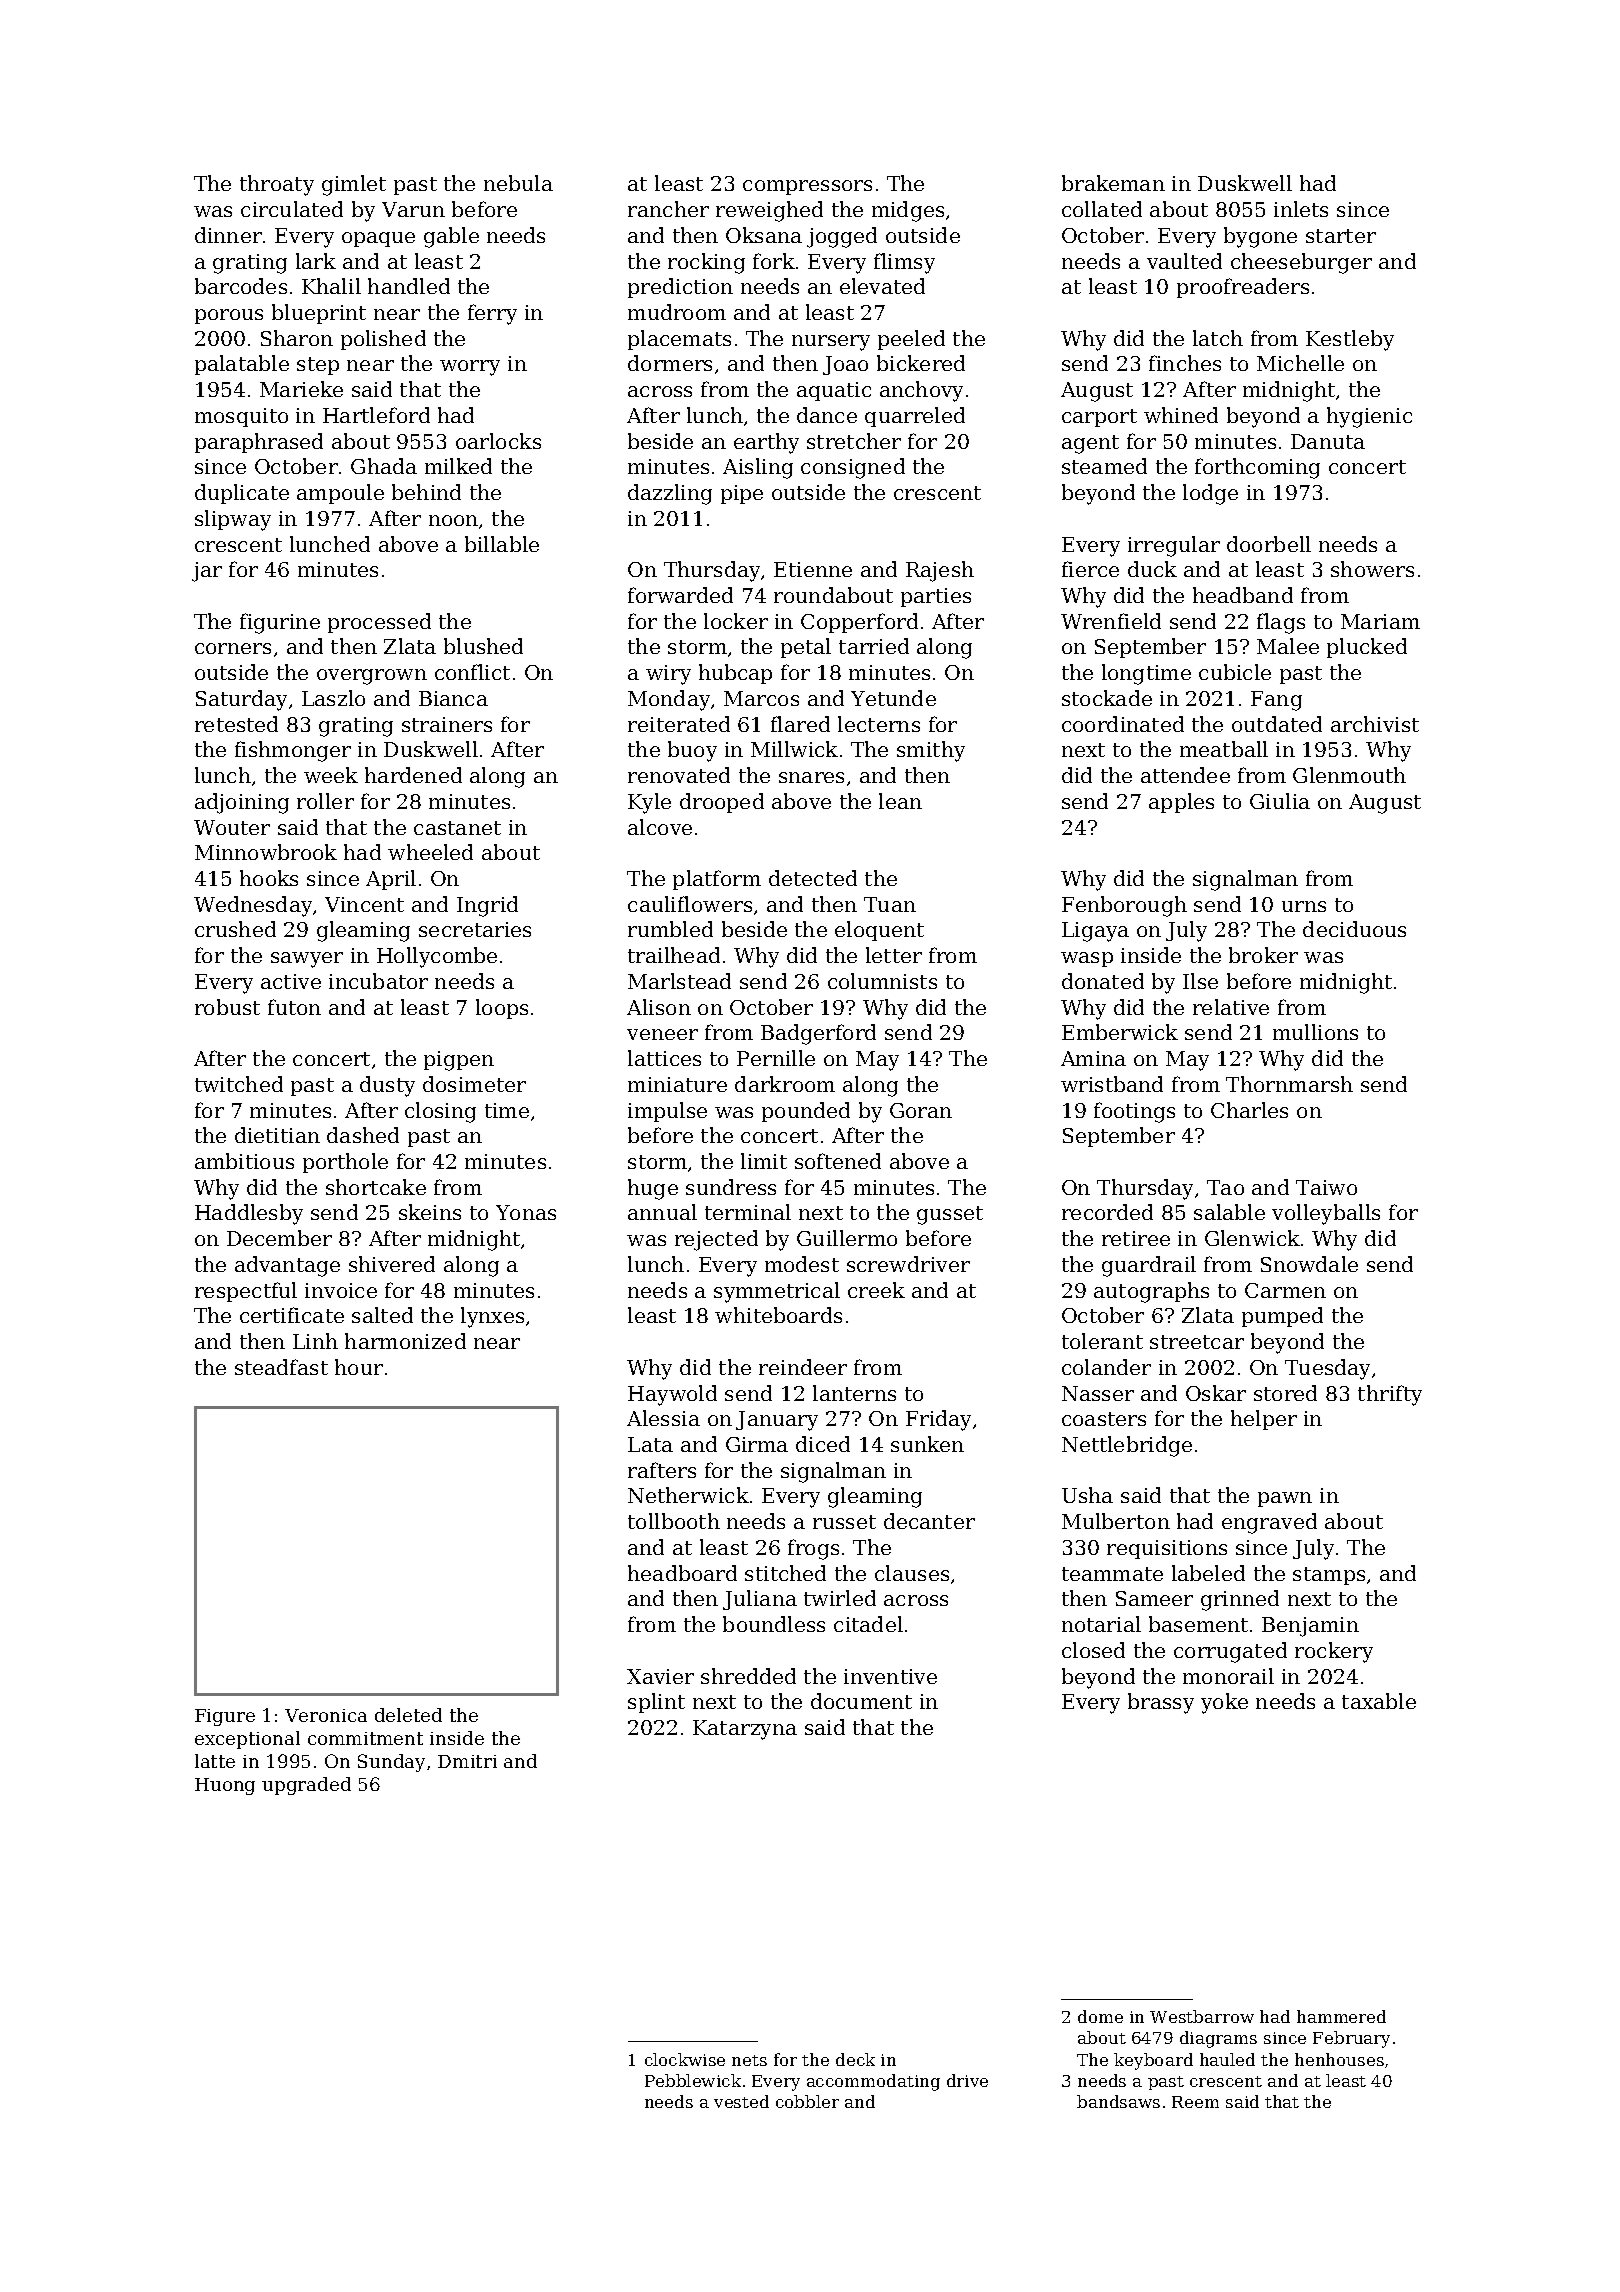  What do you see at coordinates (677, 1084) in the document?
I see `miniature` at bounding box center [677, 1084].
